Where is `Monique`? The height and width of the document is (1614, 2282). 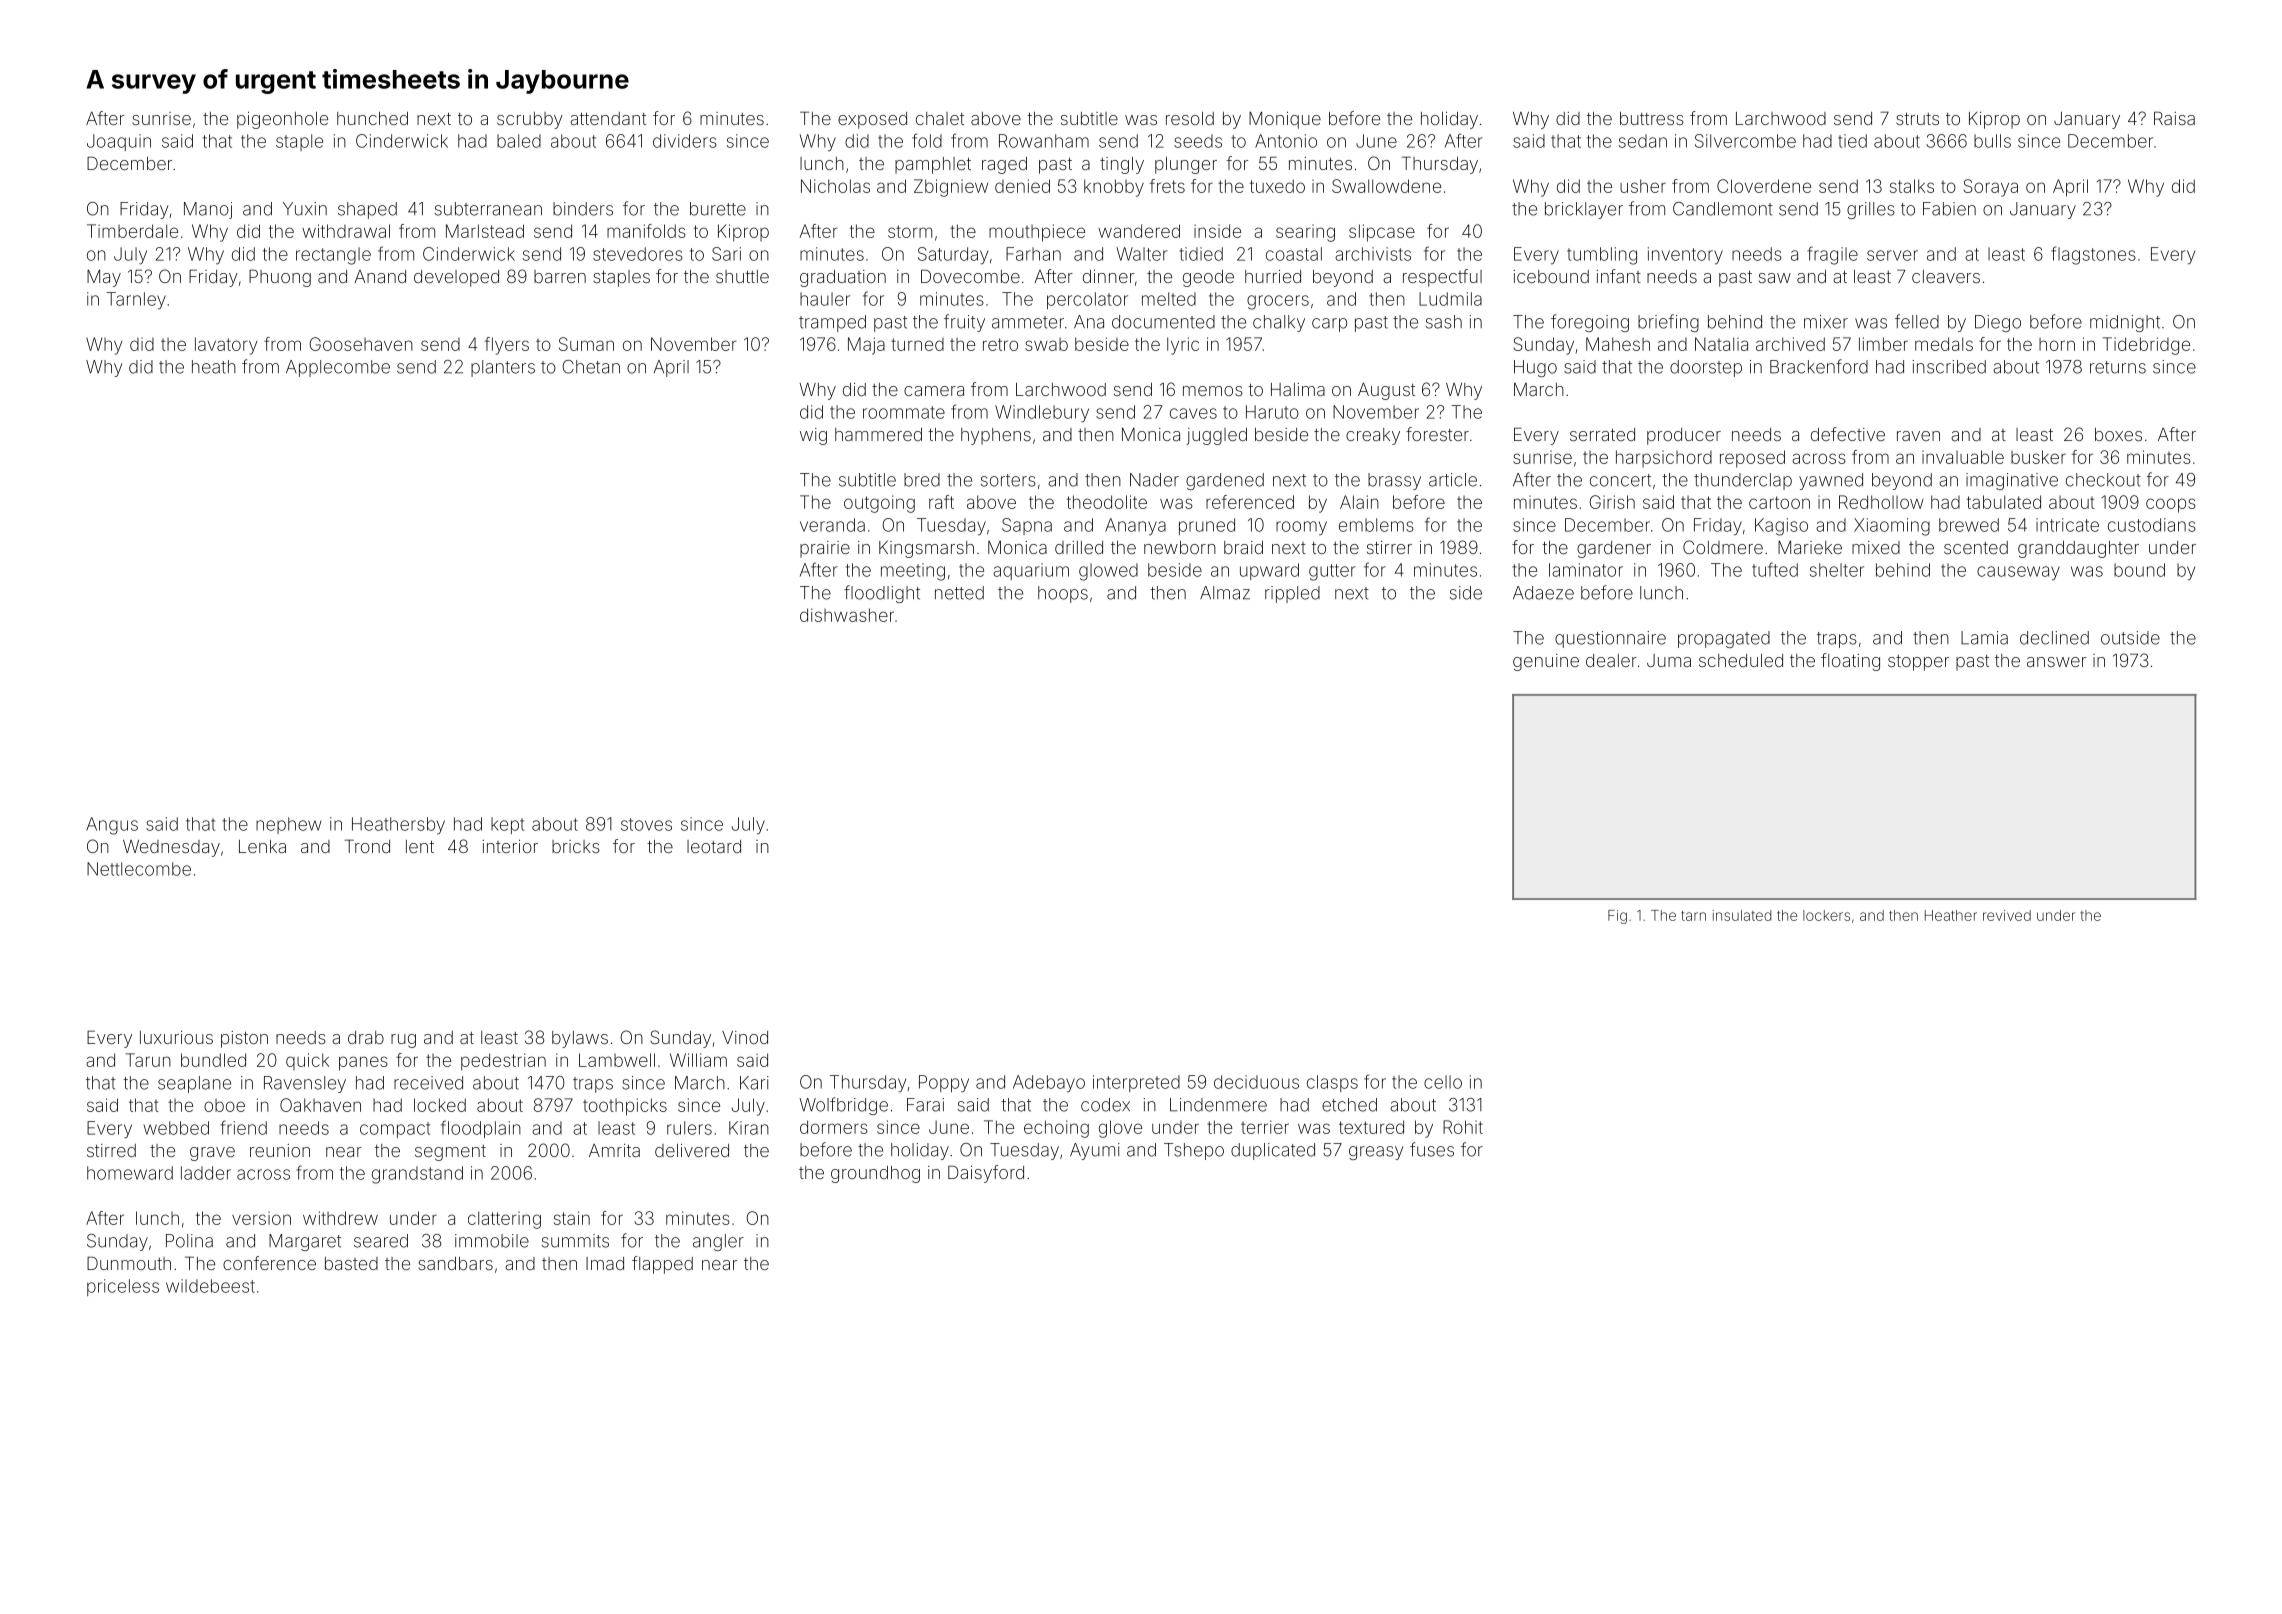 Monique is located at coordinates (1285, 120).
